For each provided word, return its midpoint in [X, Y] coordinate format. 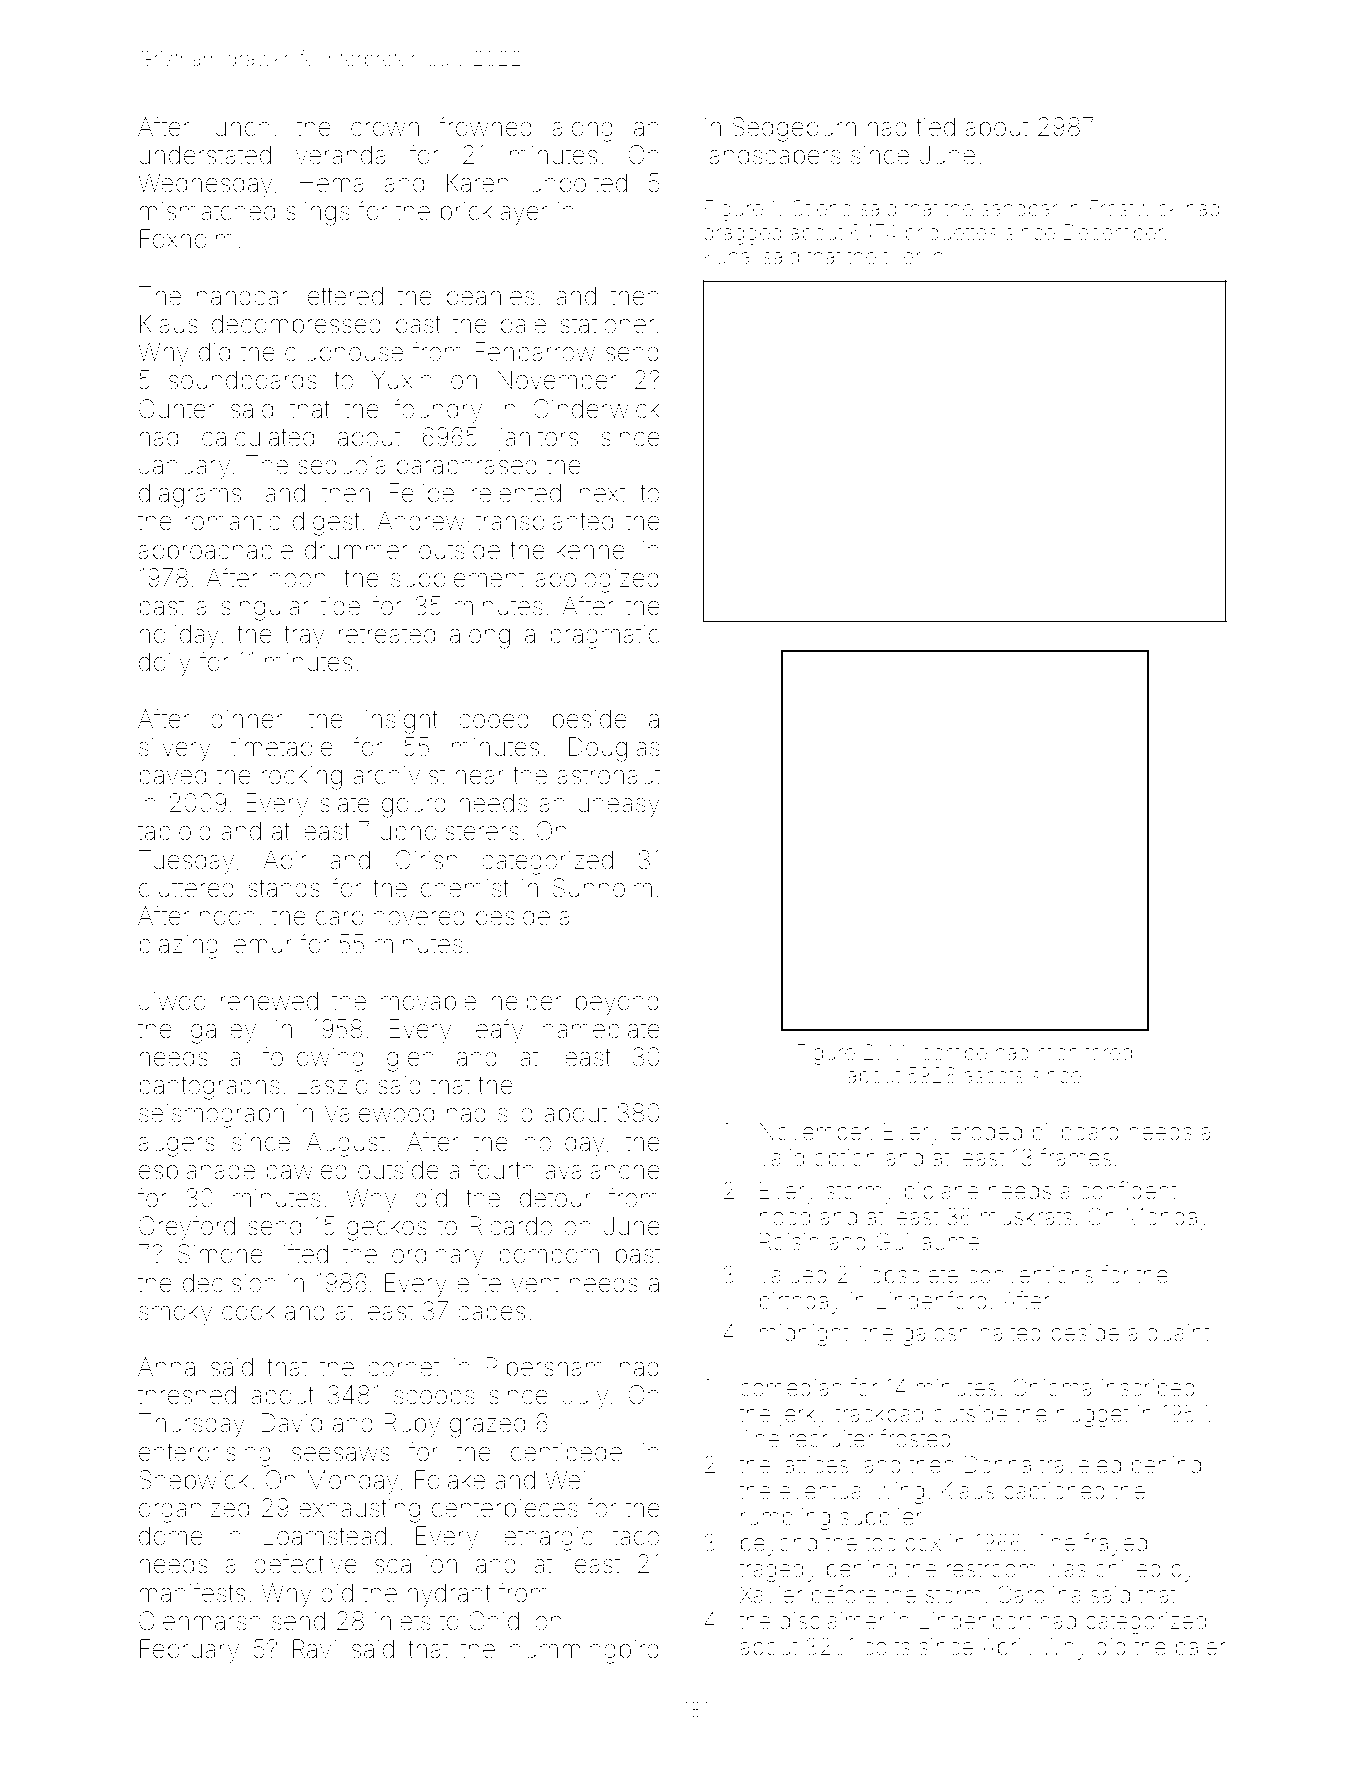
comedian [791, 1388]
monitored [1085, 1052]
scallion [416, 1564]
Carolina [1039, 1594]
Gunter [177, 409]
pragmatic [605, 637]
